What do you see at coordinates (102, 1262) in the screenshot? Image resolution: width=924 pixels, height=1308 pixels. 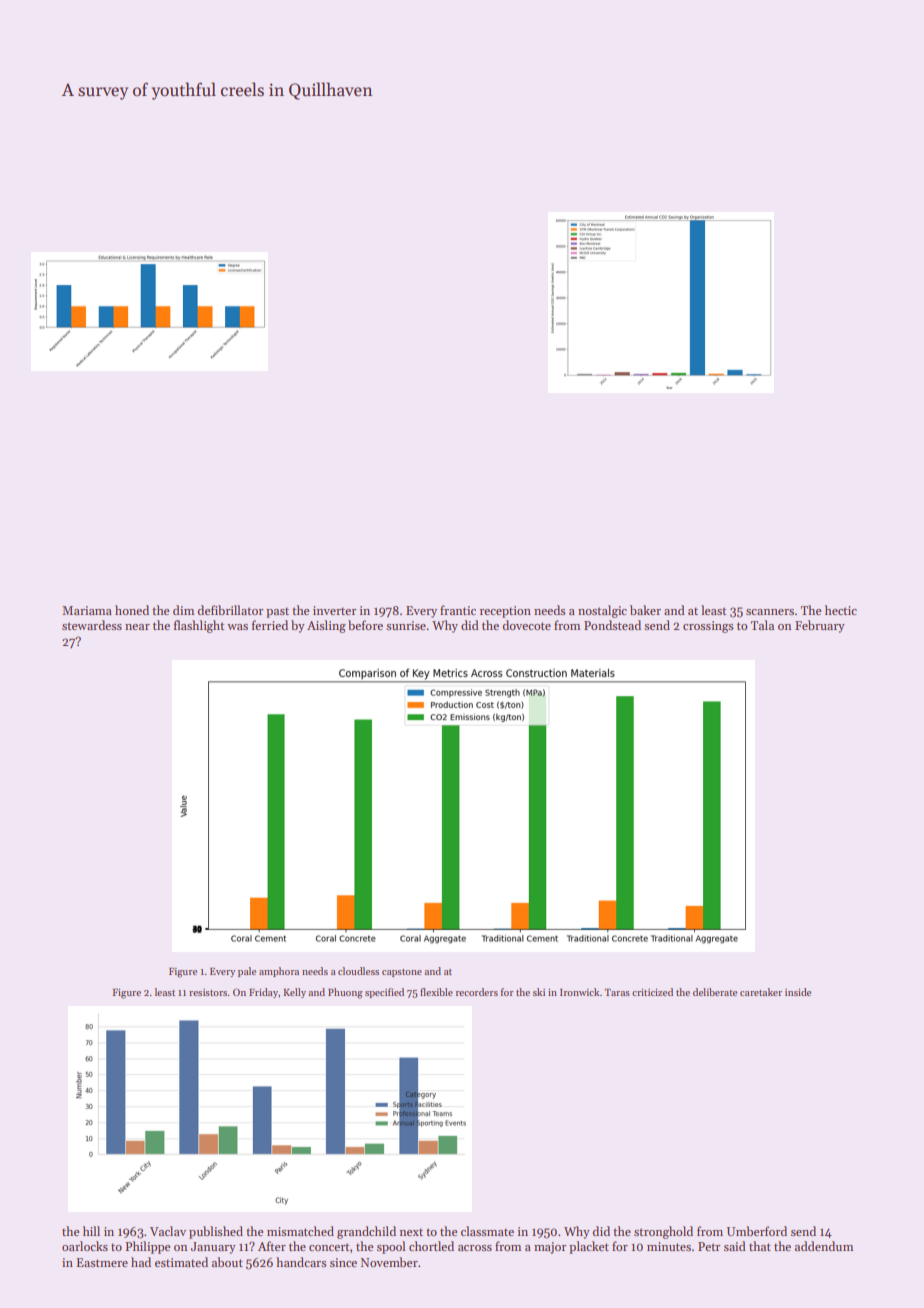 I see `Eastmere` at bounding box center [102, 1262].
